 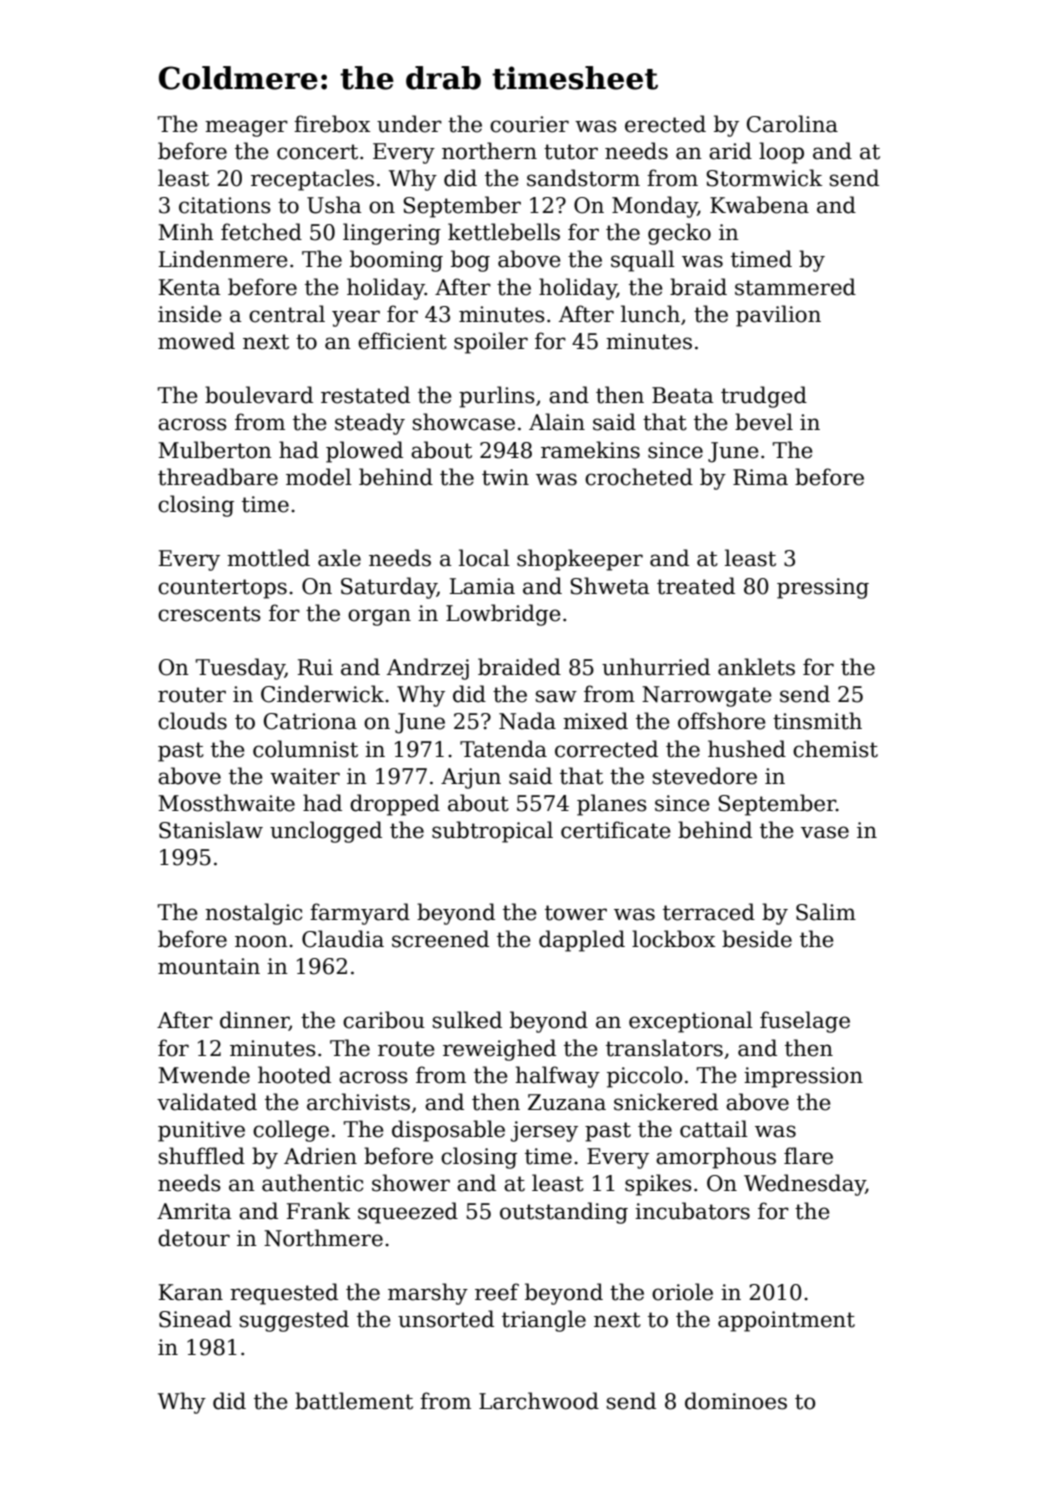 What do you see at coordinates (218, 477) in the screenshot?
I see `threadbare` at bounding box center [218, 477].
